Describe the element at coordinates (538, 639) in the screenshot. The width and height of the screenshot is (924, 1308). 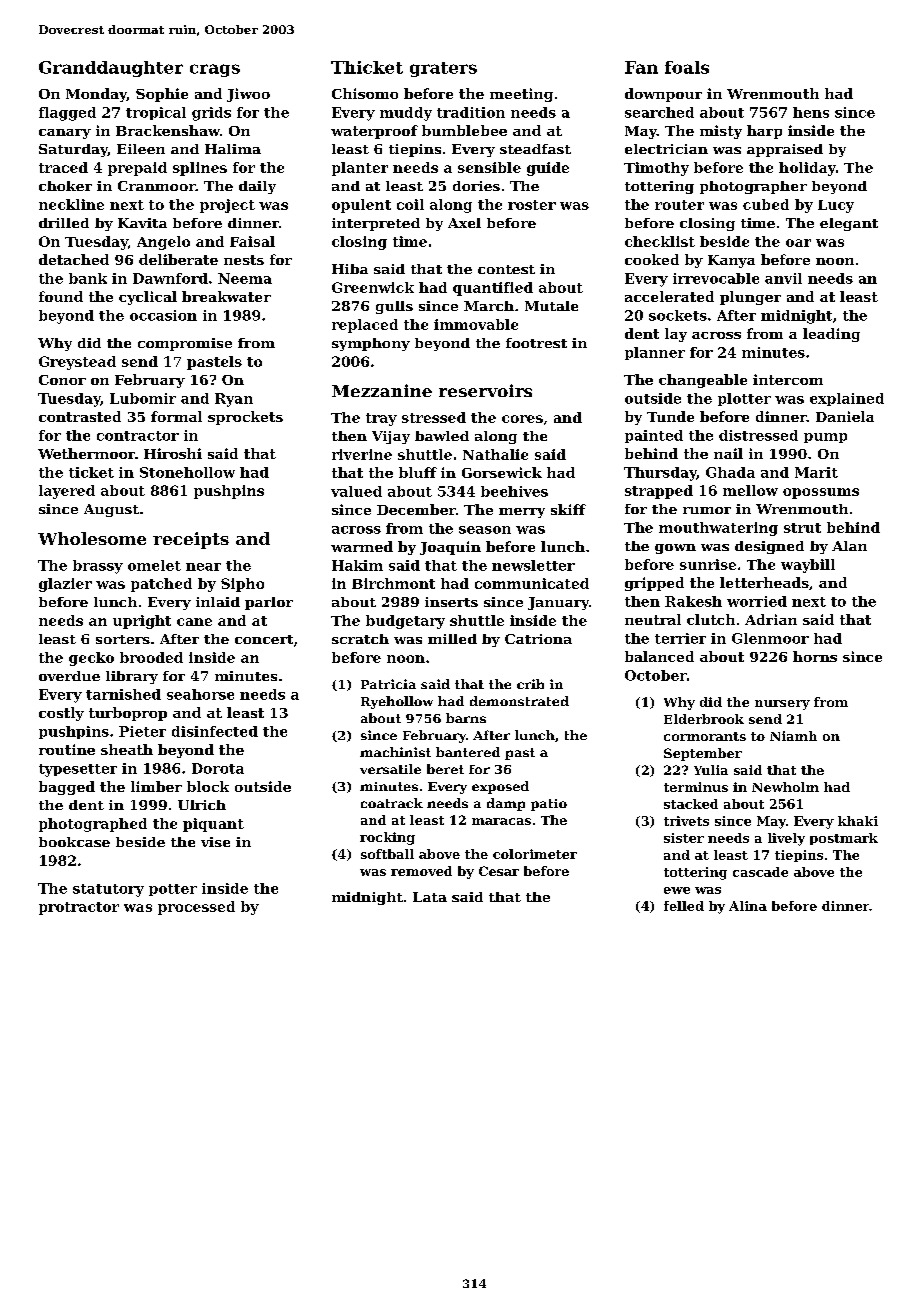
I see `Catriona` at that location.
